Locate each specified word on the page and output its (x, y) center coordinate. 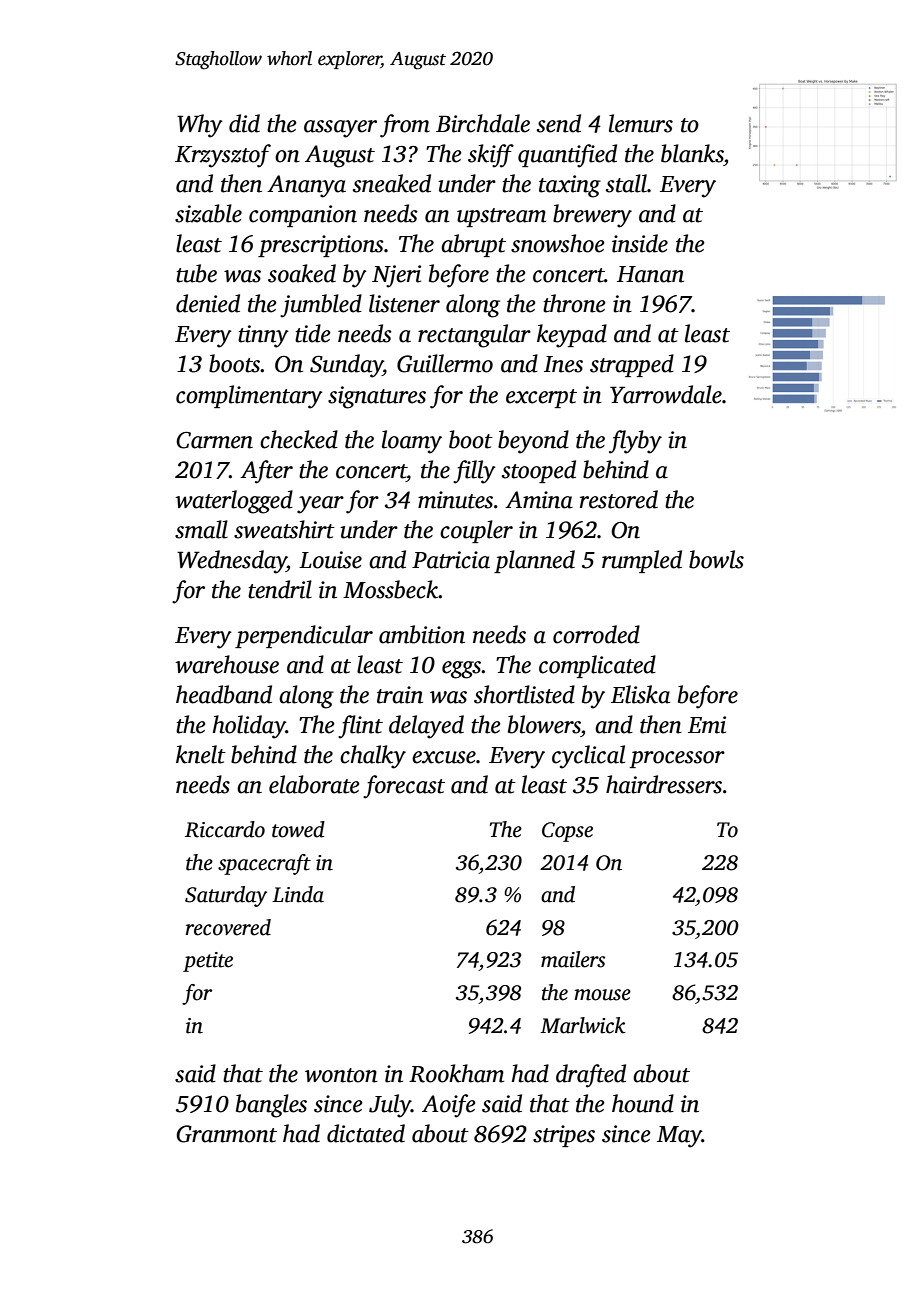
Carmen (214, 440)
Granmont (226, 1134)
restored (619, 499)
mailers (573, 959)
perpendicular (304, 636)
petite (208, 962)
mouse (602, 995)
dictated (366, 1133)
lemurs (641, 123)
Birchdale (483, 123)
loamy (412, 442)
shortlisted (524, 694)
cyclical (588, 757)
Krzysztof (223, 156)
